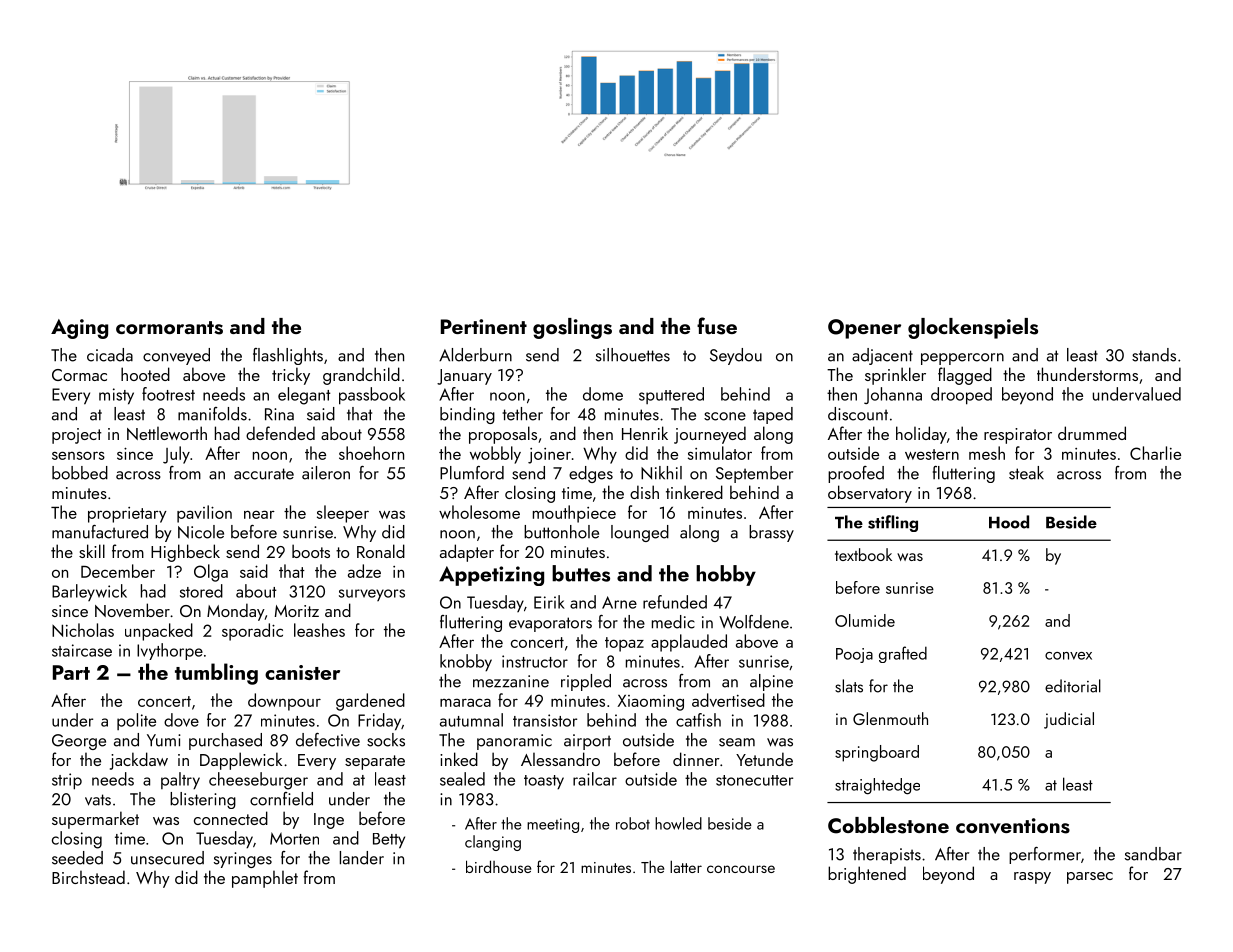 The image size is (1233, 952). Describe the element at coordinates (903, 654) in the image. I see `grafted` at that location.
